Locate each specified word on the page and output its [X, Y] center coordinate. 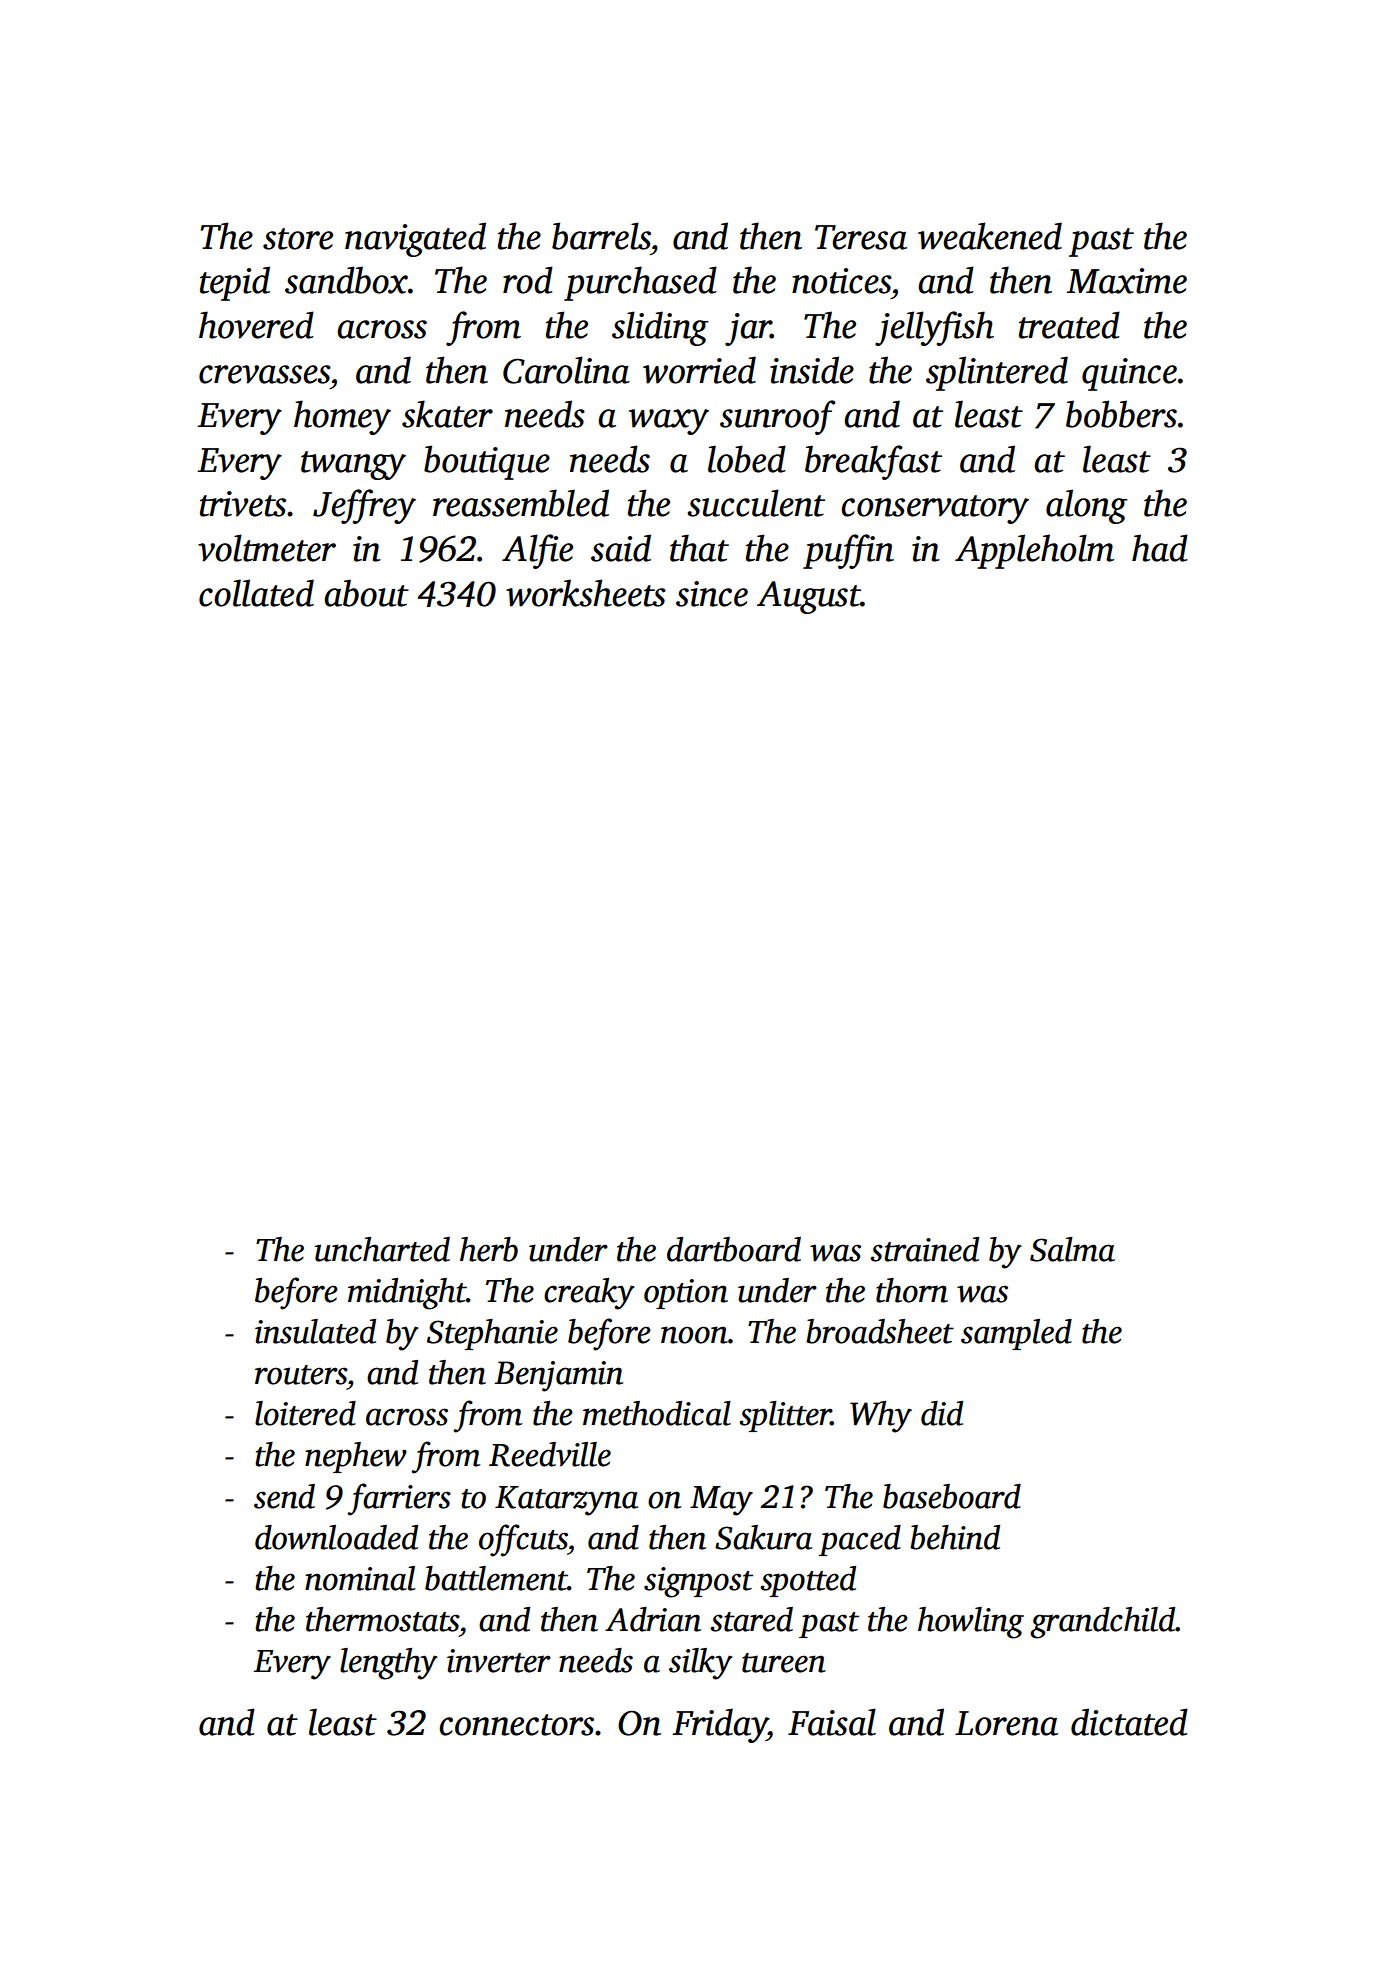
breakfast [873, 462]
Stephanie [492, 1334]
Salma [1072, 1249]
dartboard [734, 1249]
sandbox [346, 280]
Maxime [1126, 281]
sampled [1016, 1334]
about [366, 593]
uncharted [382, 1249]
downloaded [336, 1537]
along [1087, 506]
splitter [785, 1416]
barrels [601, 236]
